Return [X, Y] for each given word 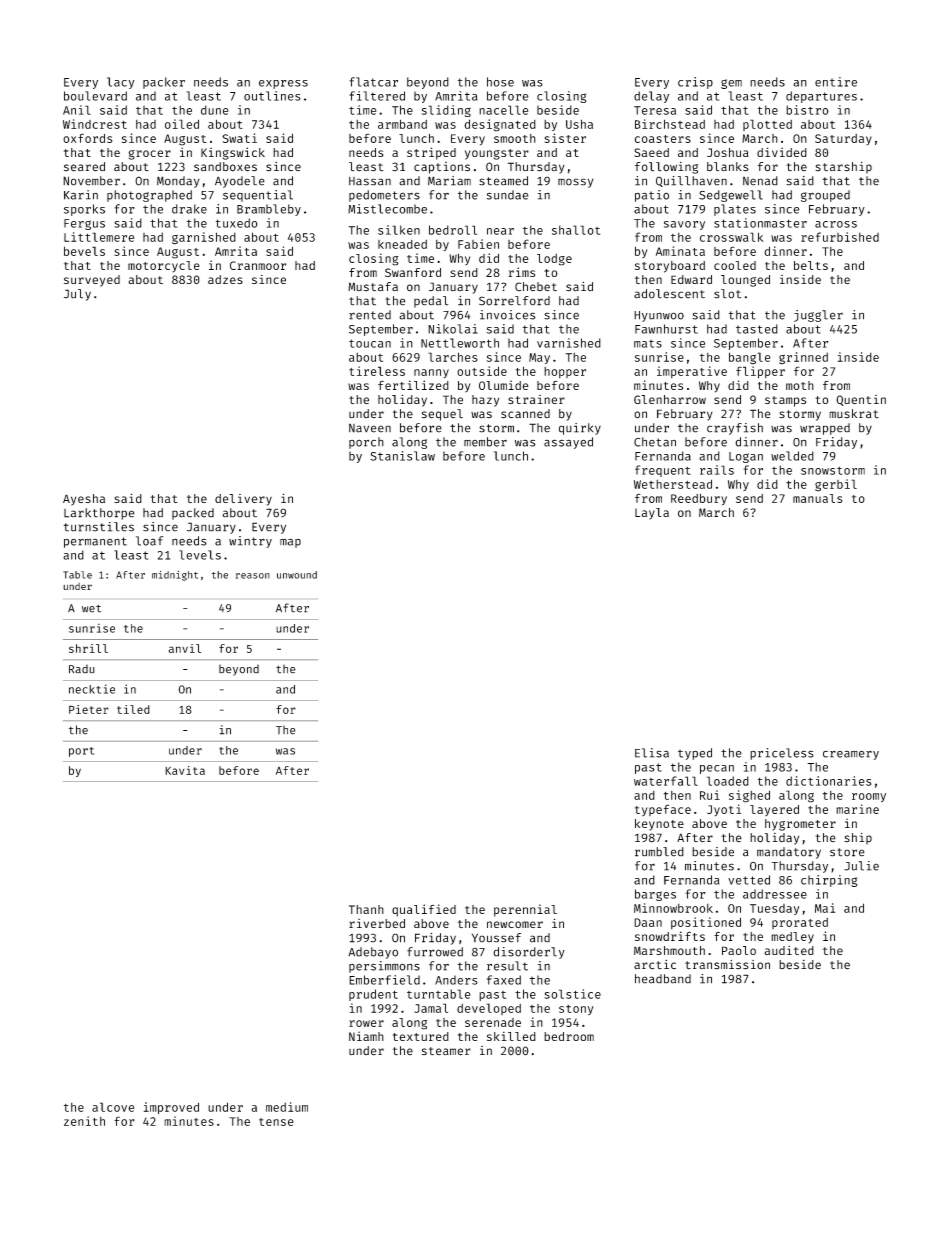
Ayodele [240, 182]
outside [482, 371]
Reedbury [699, 500]
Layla [652, 514]
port [81, 752]
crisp [695, 83]
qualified [424, 910]
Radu [82, 669]
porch [366, 443]
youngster [497, 154]
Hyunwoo [659, 316]
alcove [113, 1107]
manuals [817, 498]
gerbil [836, 485]
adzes [225, 279]
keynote [659, 825]
